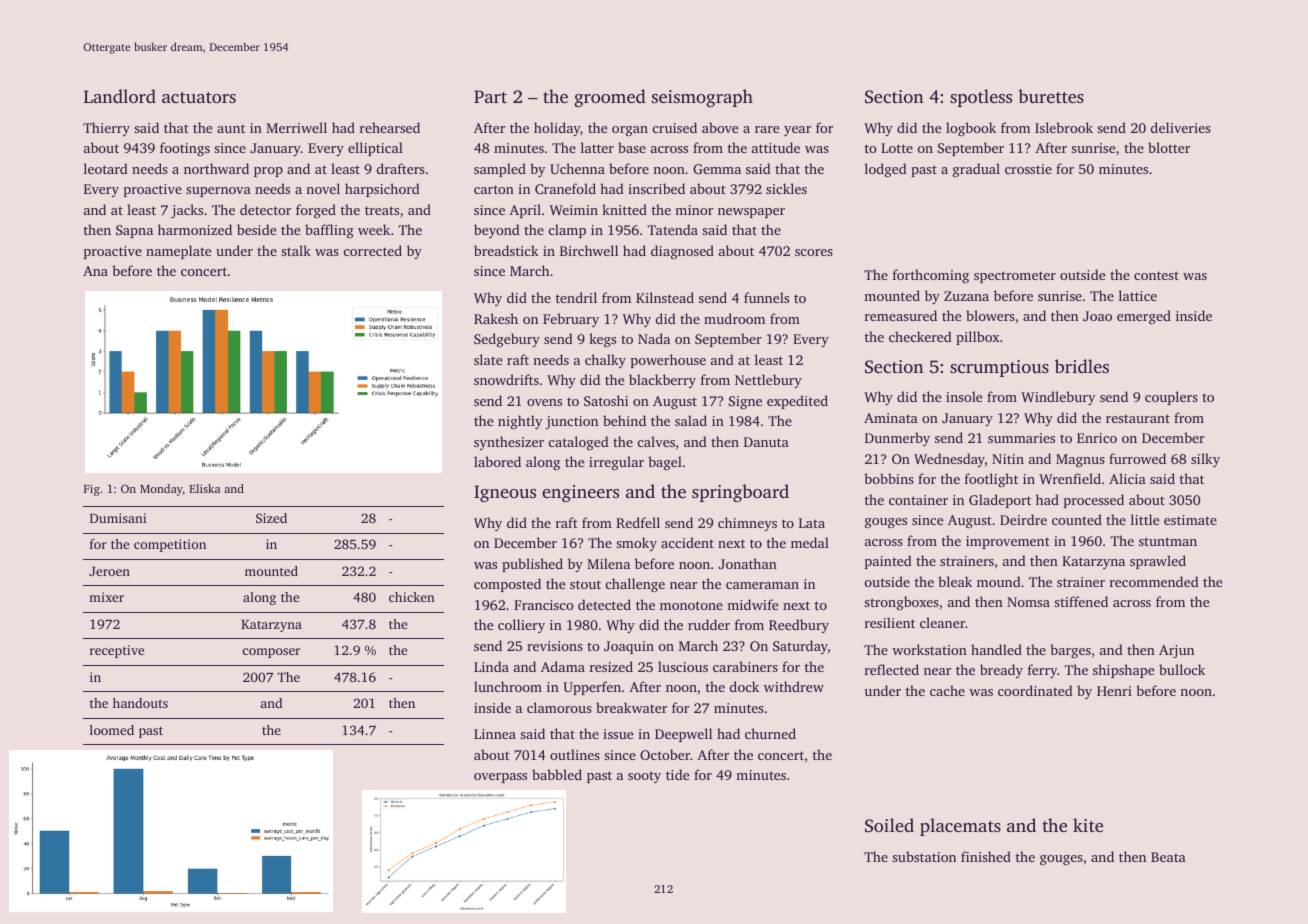 The image size is (1308, 924). What do you see at coordinates (112, 730) in the page?
I see `loomed` at bounding box center [112, 730].
